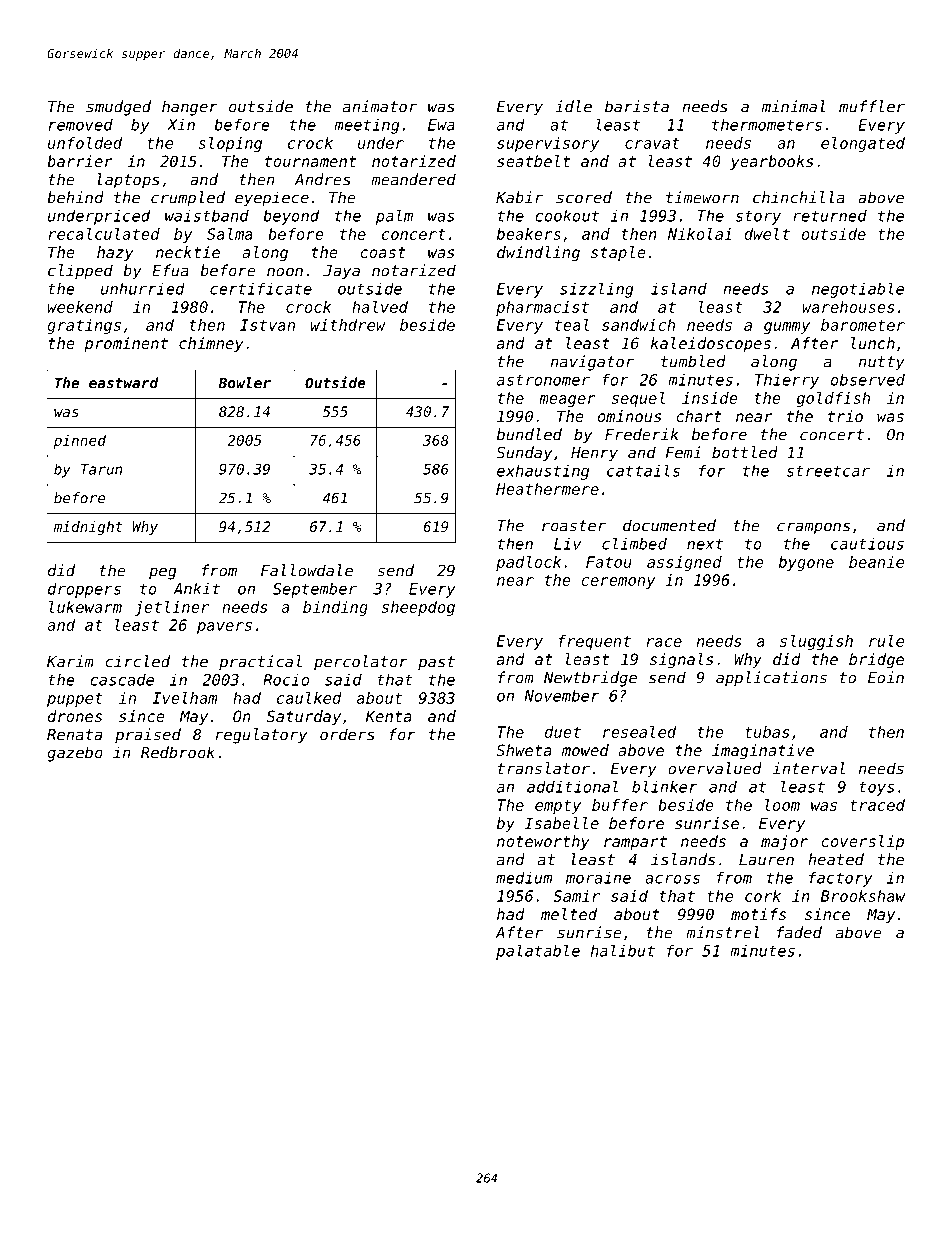  What do you see at coordinates (872, 106) in the image?
I see `muffler` at bounding box center [872, 106].
